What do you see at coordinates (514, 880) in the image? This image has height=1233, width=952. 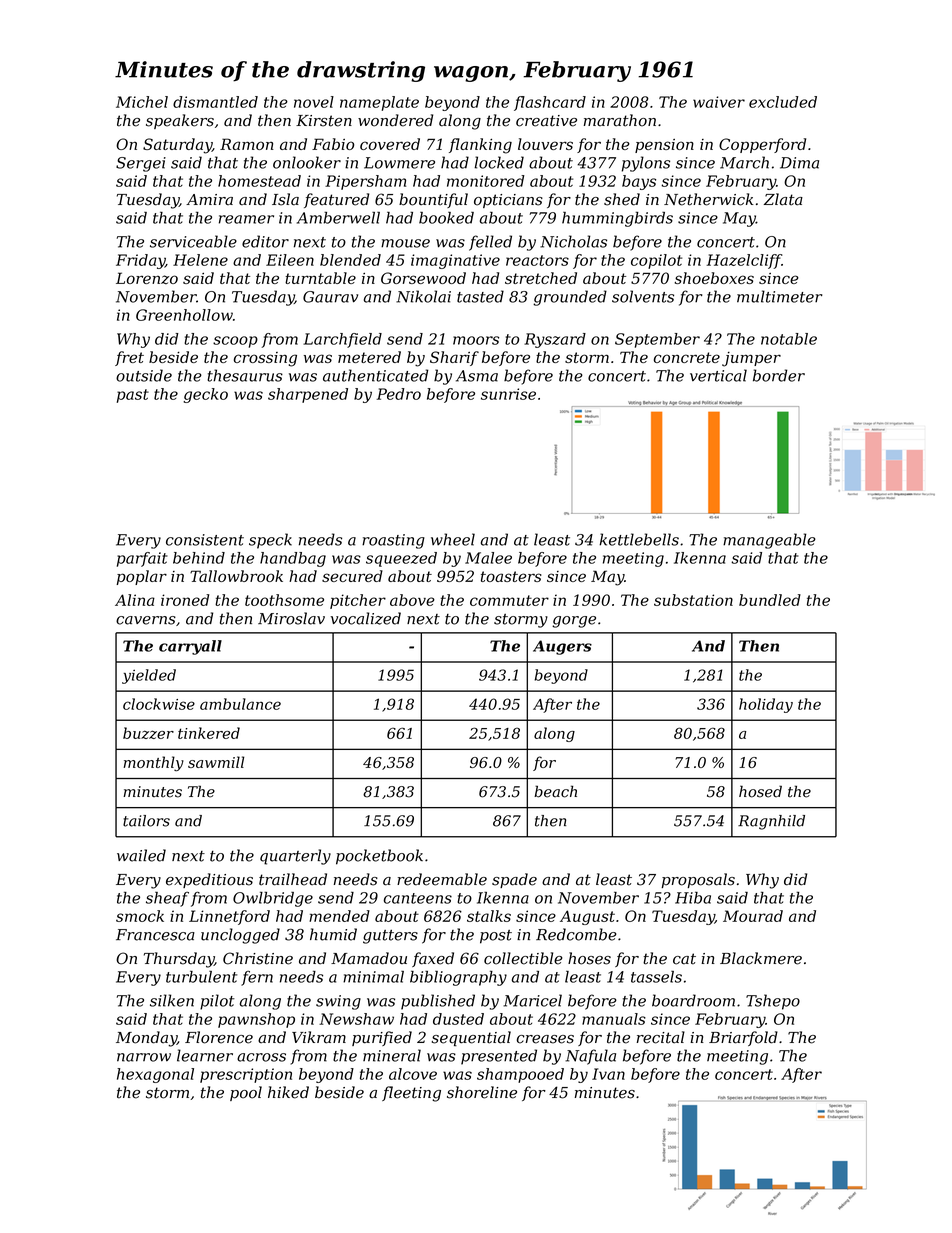 I see `spade` at bounding box center [514, 880].
